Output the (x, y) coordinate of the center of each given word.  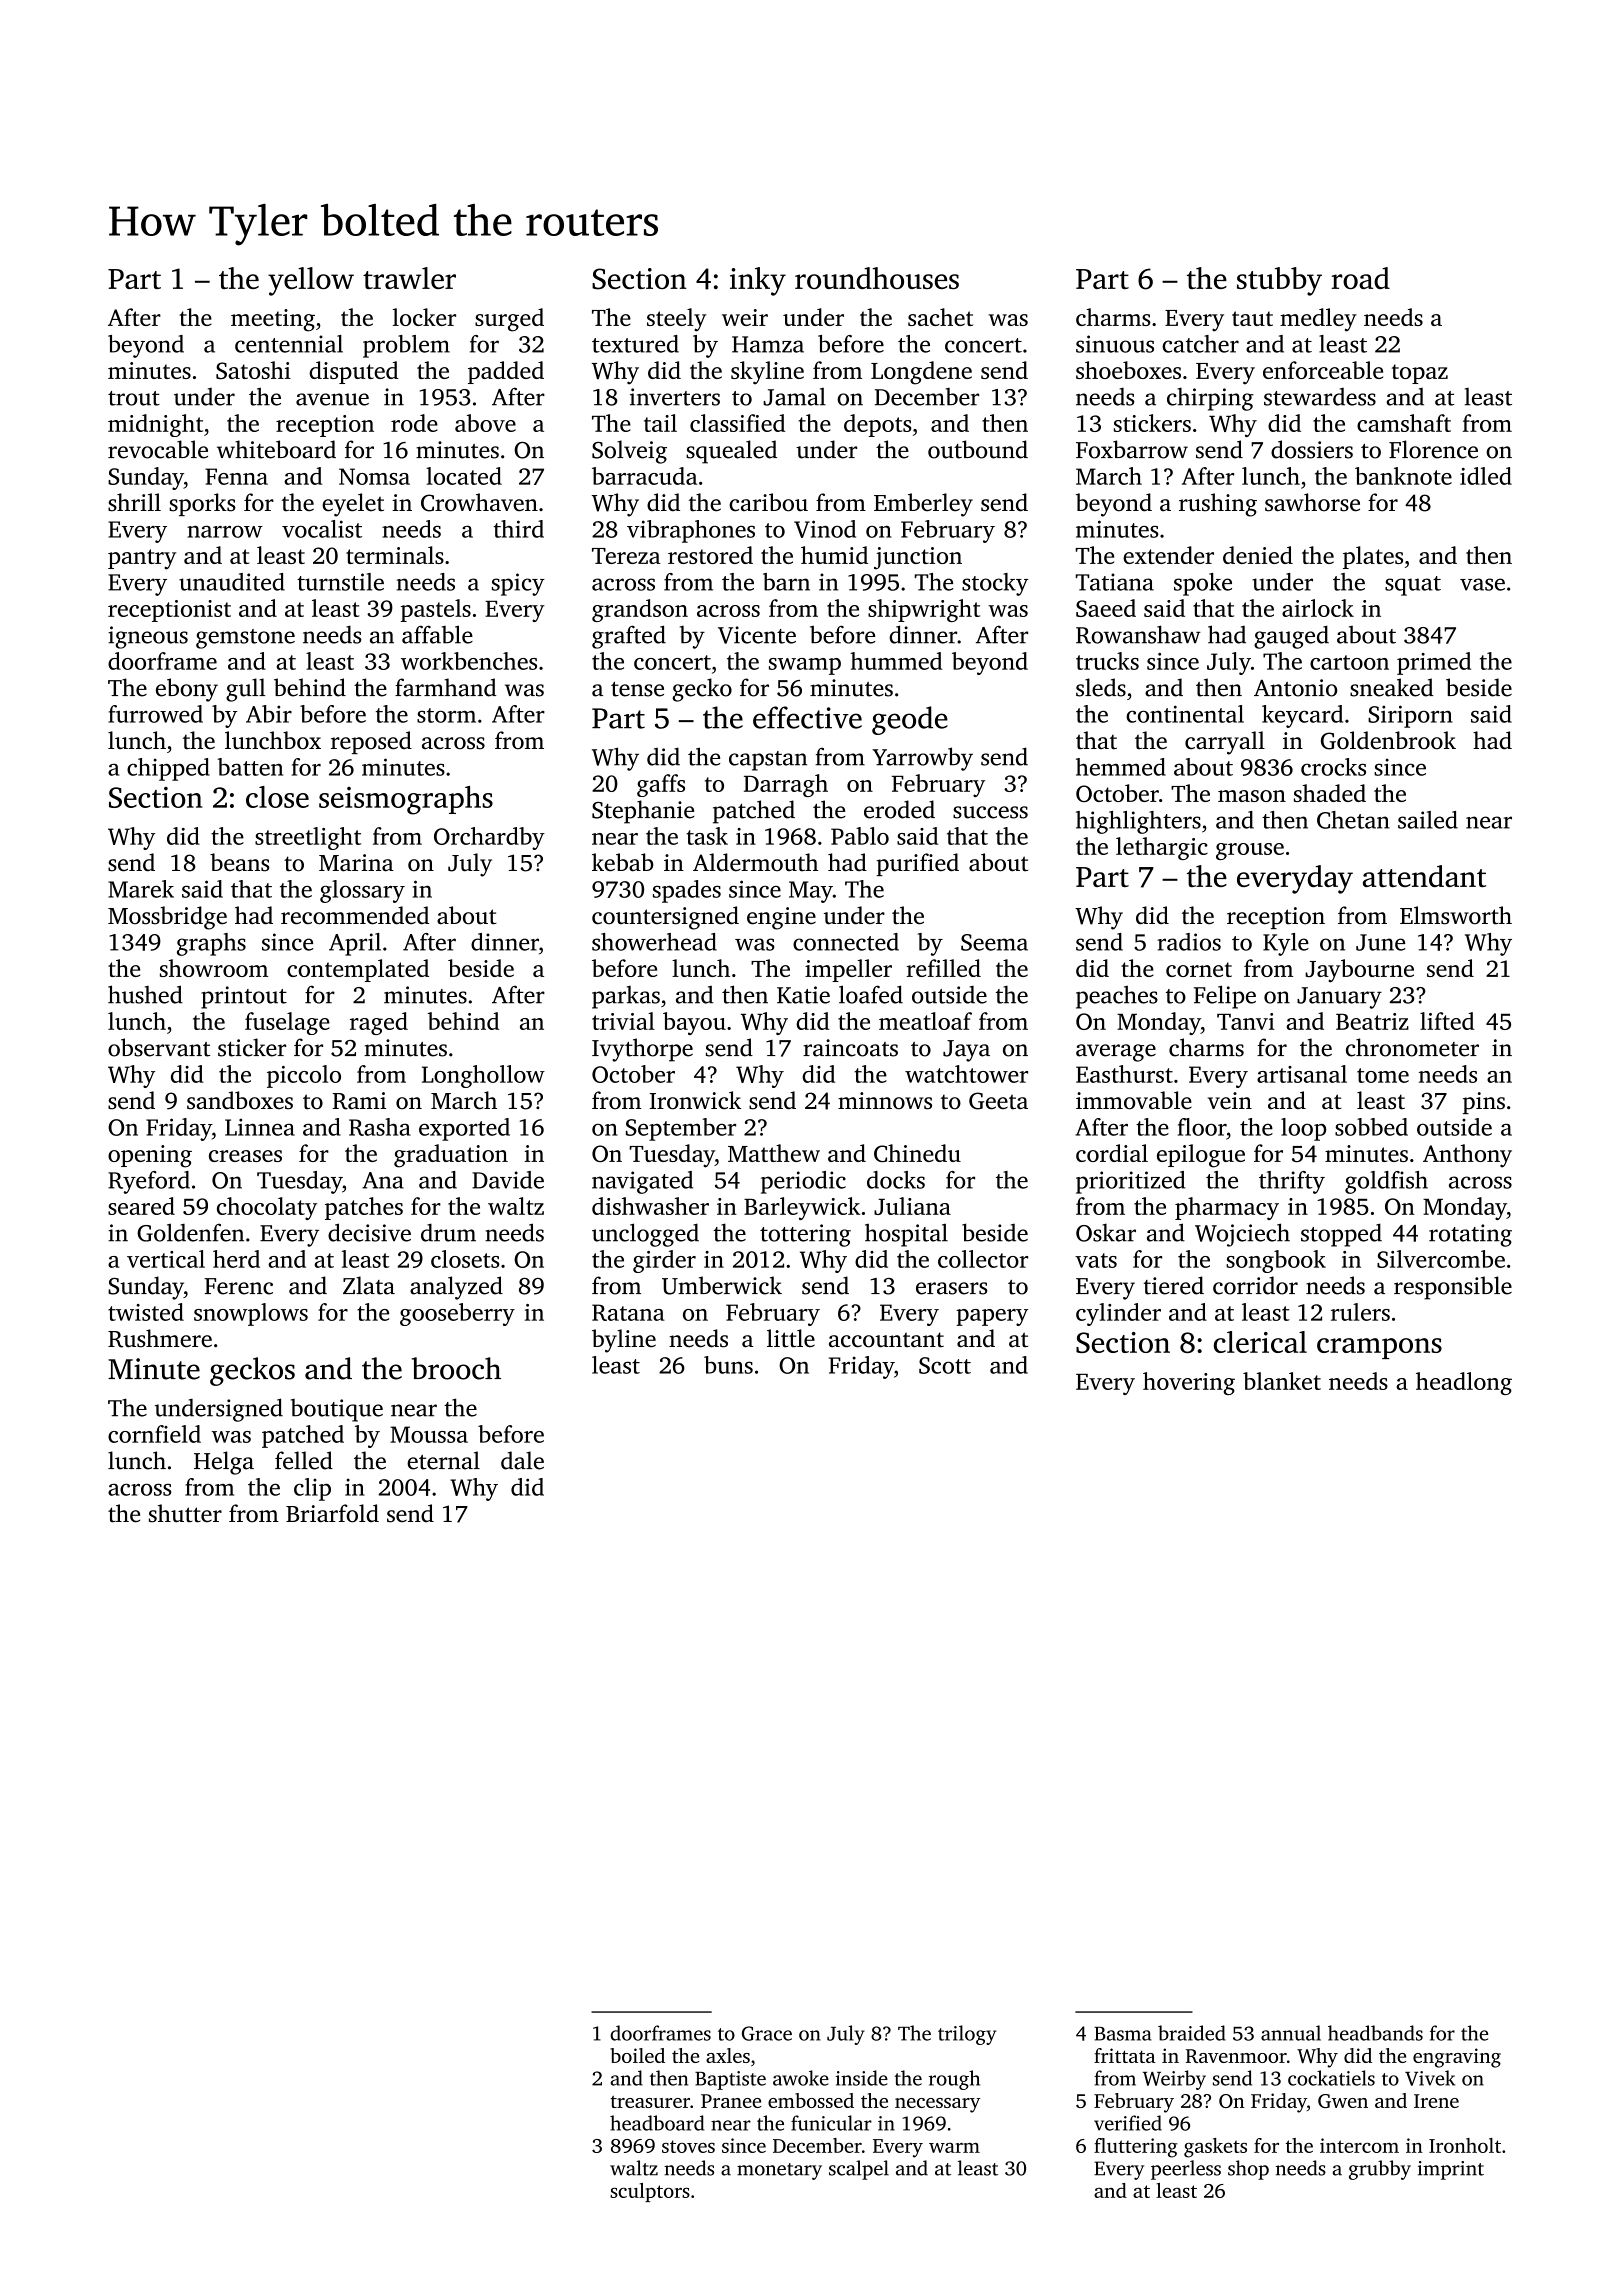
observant (159, 1047)
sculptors (650, 2192)
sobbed (1371, 1127)
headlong (1464, 1383)
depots (878, 425)
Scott (945, 1365)
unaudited (232, 582)
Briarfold (332, 1513)
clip (312, 1489)
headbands (1375, 2033)
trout (134, 398)
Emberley (923, 505)
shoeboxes (1128, 370)
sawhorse (1312, 502)
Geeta (998, 1101)
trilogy (967, 2035)
